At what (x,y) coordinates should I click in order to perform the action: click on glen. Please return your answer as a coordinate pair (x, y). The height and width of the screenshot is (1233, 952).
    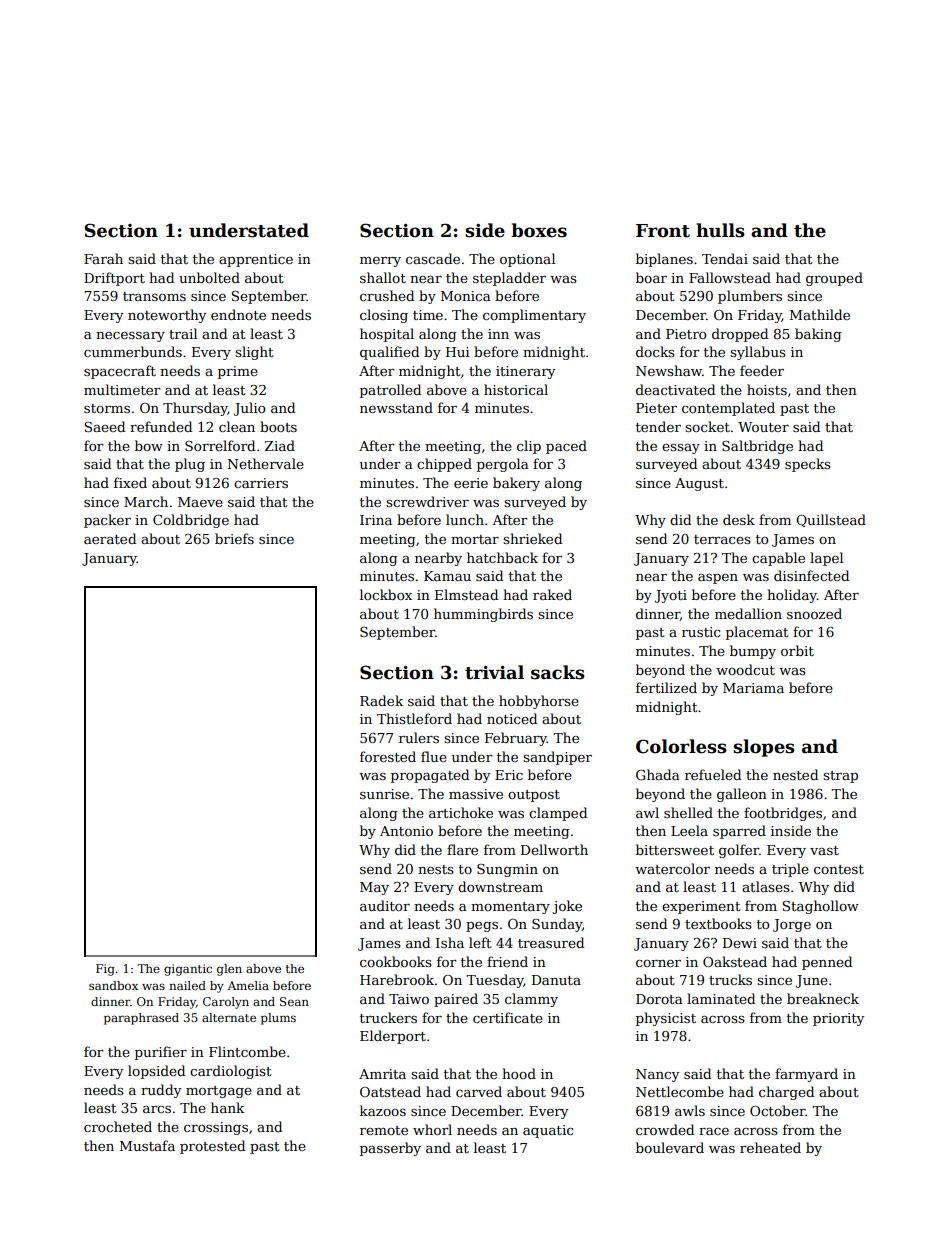
    Looking at the image, I should click on (229, 970).
